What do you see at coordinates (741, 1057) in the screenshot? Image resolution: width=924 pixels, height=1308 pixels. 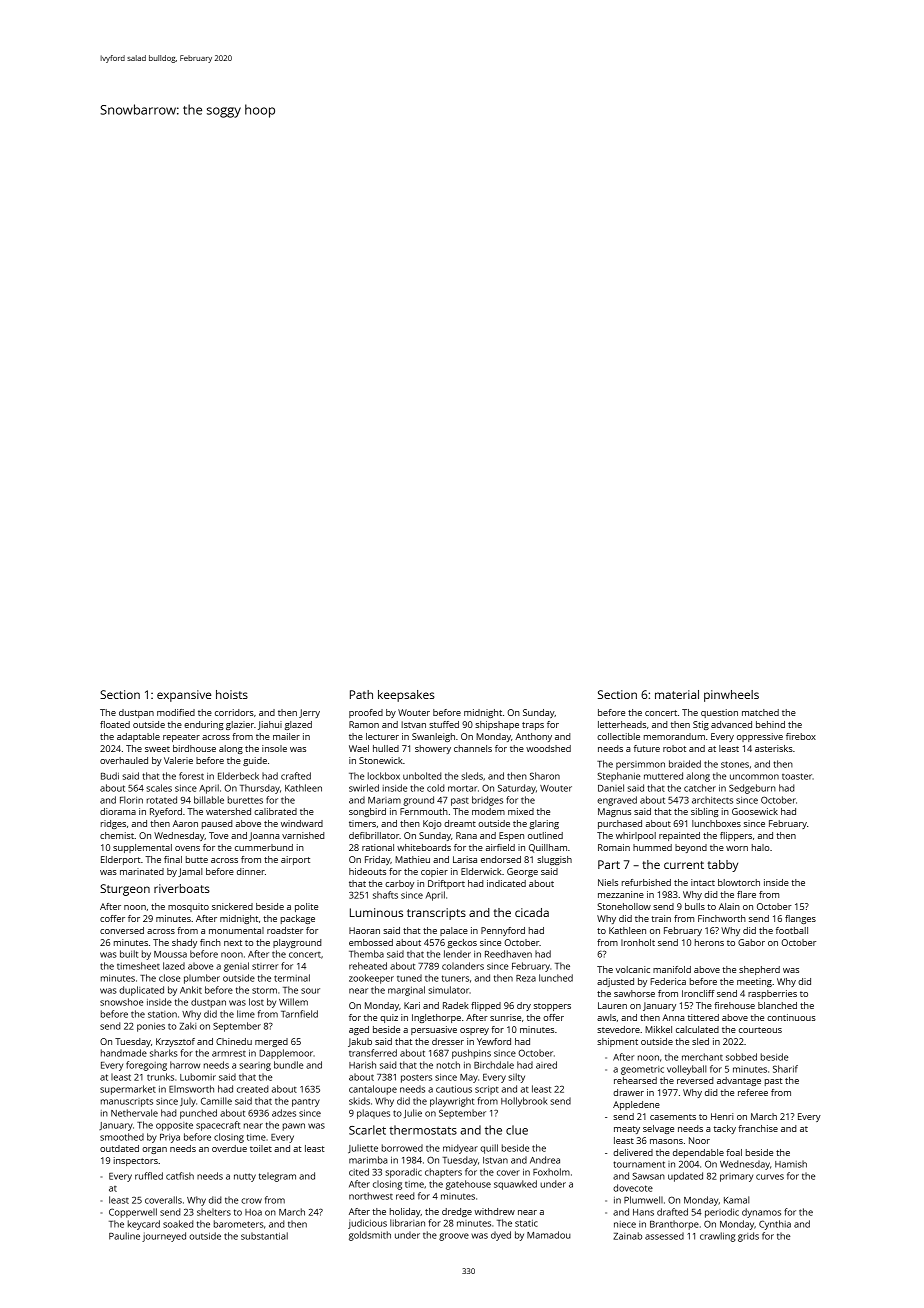 I see `sobbed` at bounding box center [741, 1057].
